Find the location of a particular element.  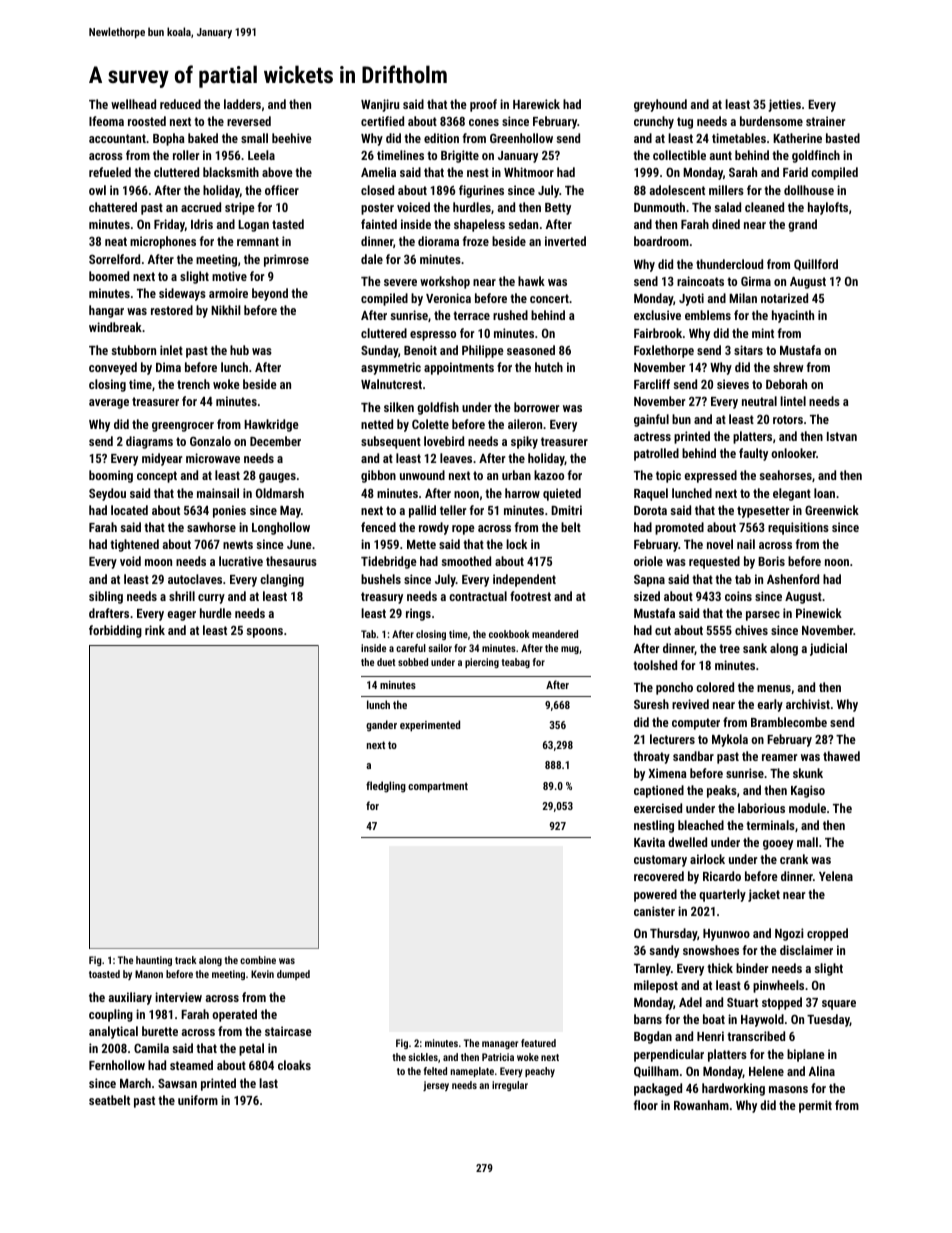

skunk is located at coordinates (808, 773).
